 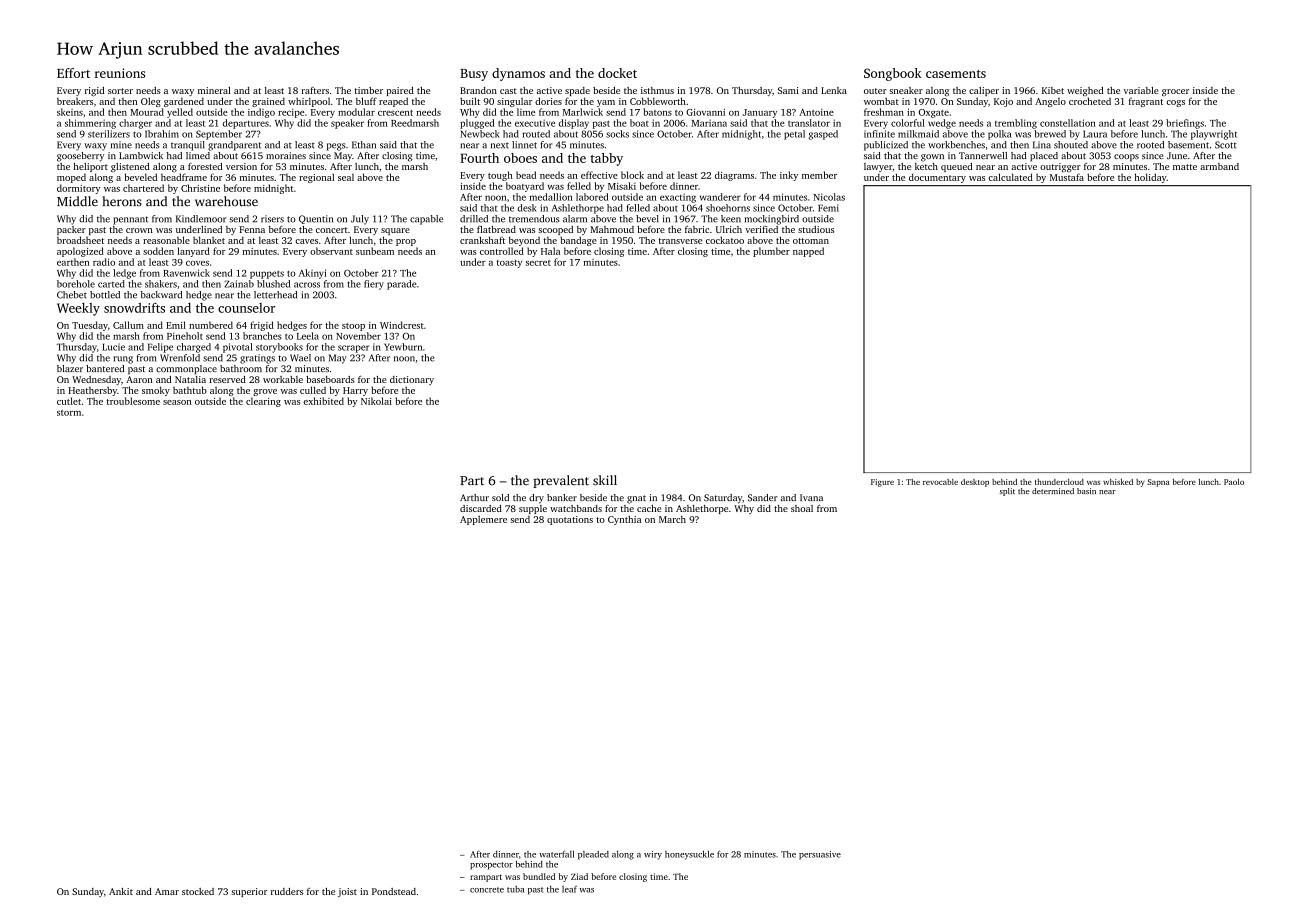 What do you see at coordinates (689, 855) in the screenshot?
I see `honeysuckle` at bounding box center [689, 855].
